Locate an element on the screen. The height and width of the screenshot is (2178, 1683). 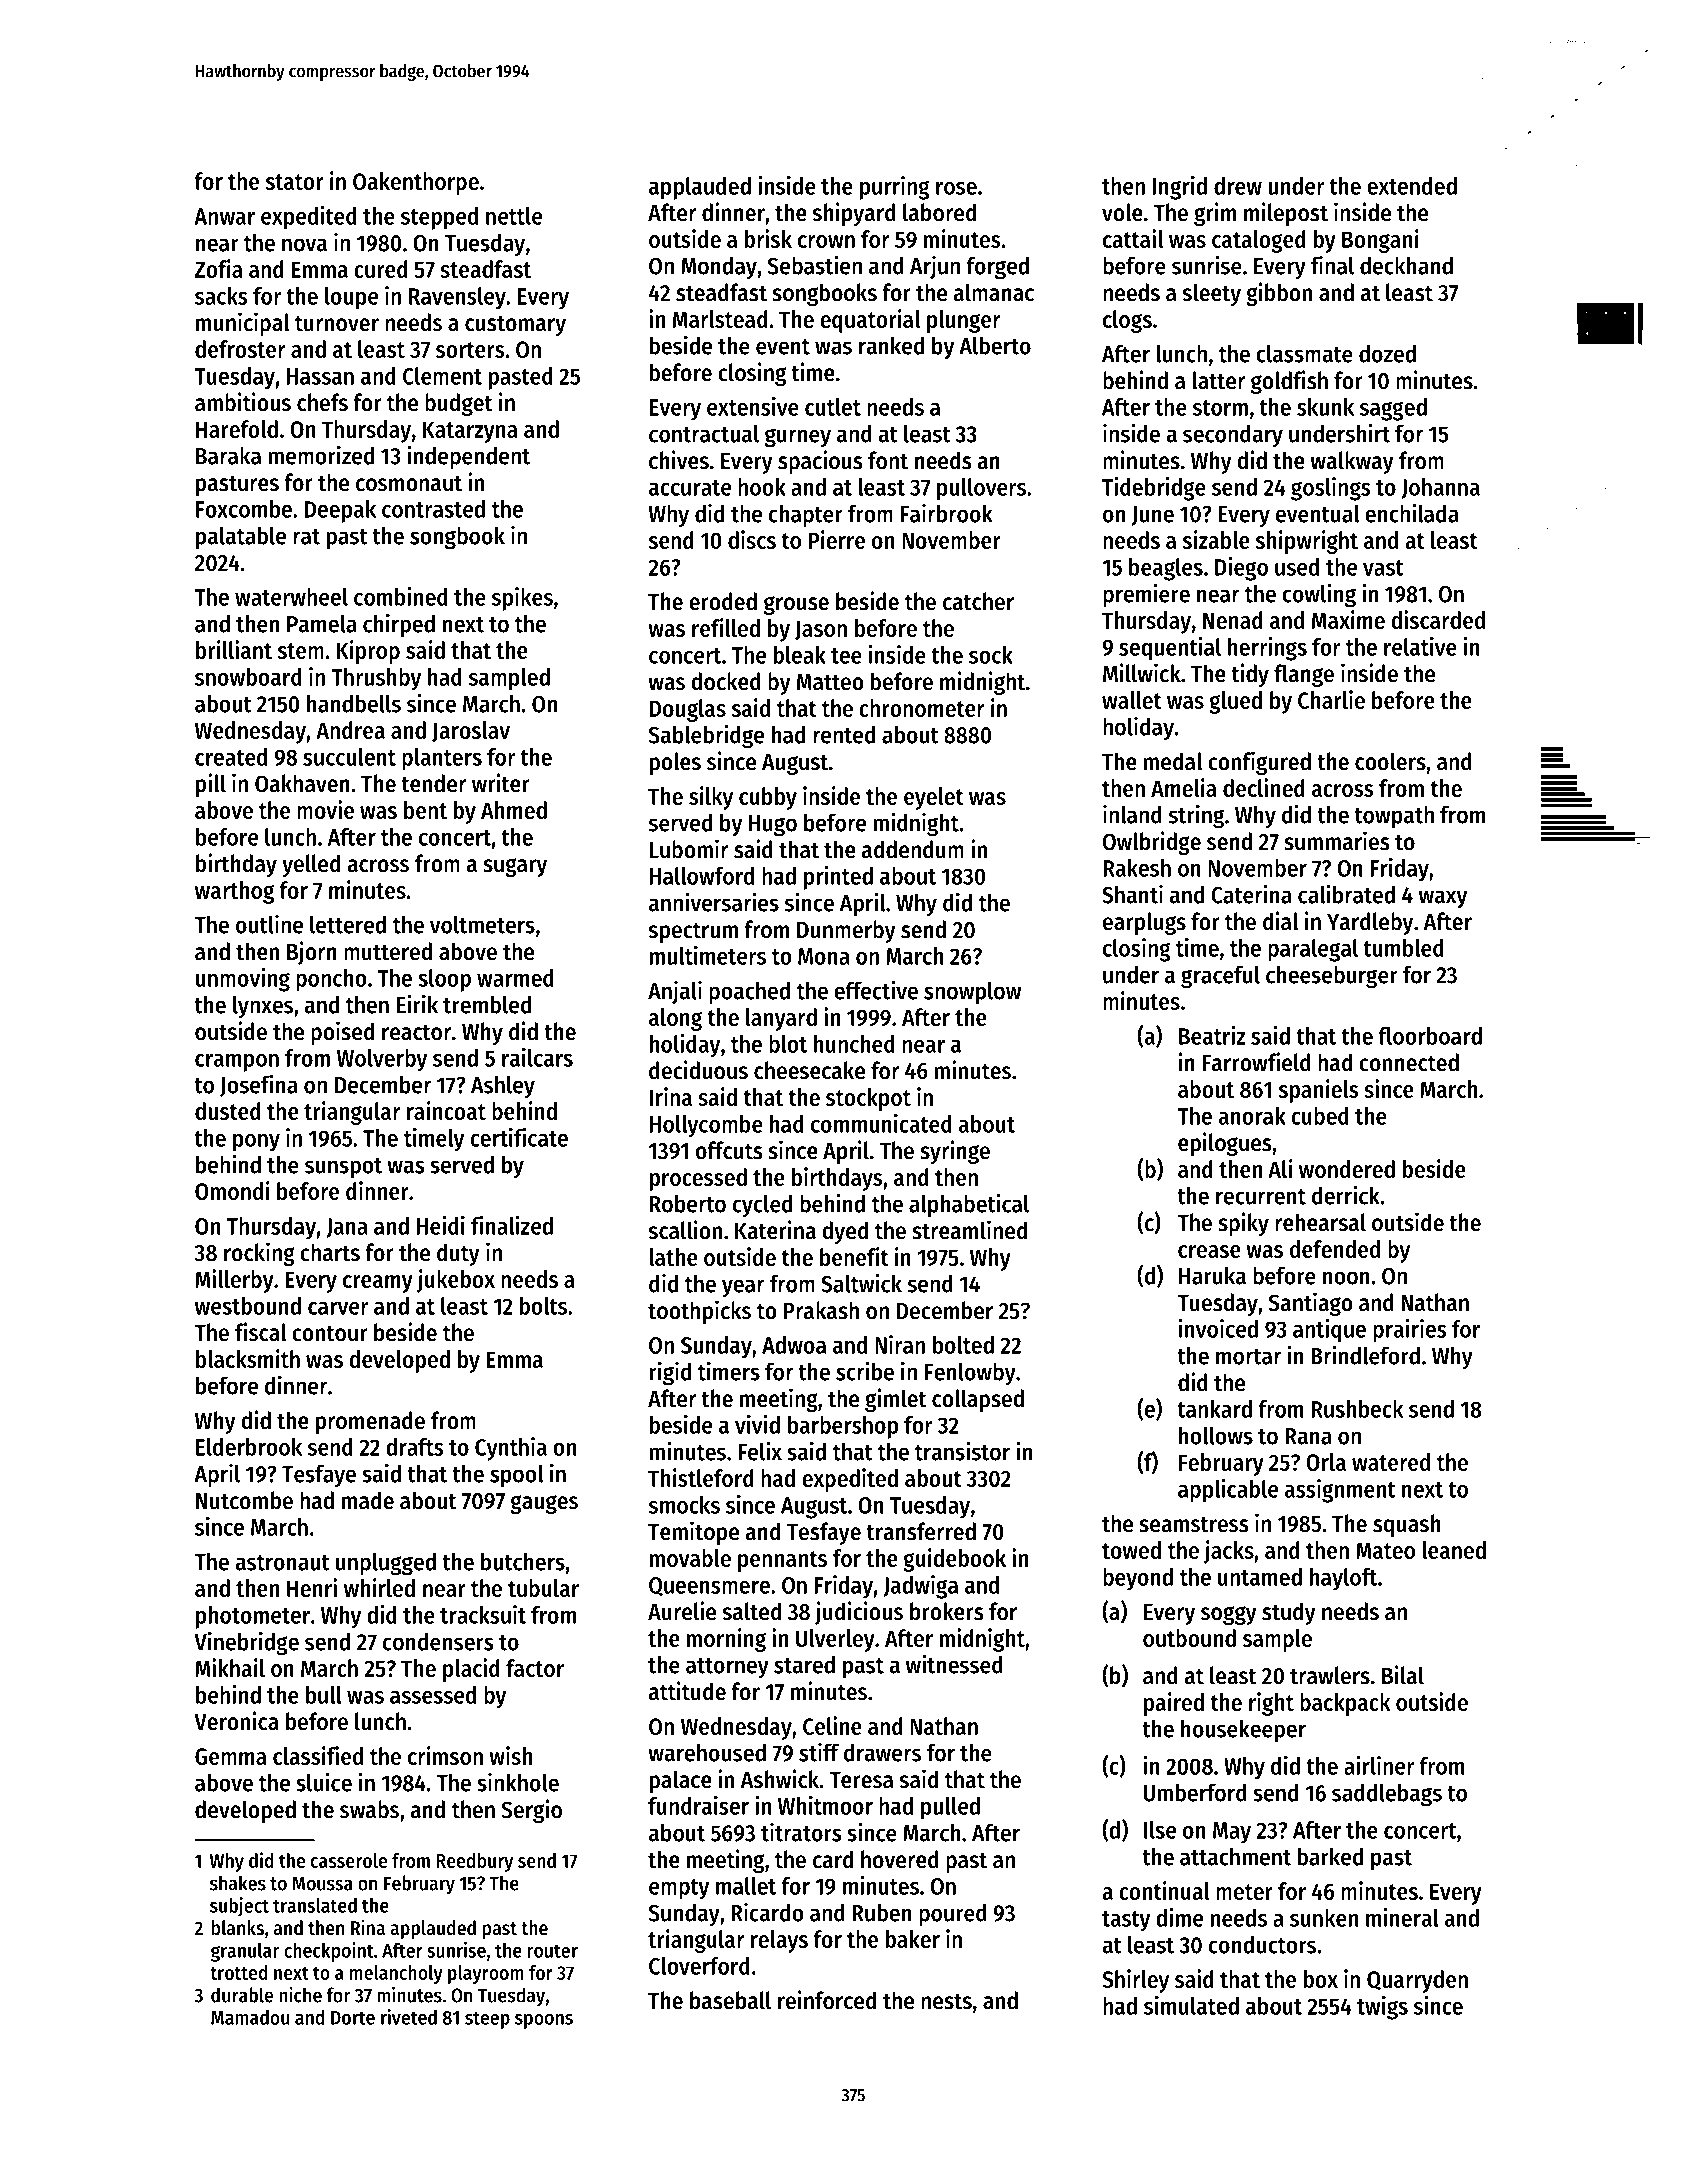
Oakenthorpe is located at coordinates (416, 183).
